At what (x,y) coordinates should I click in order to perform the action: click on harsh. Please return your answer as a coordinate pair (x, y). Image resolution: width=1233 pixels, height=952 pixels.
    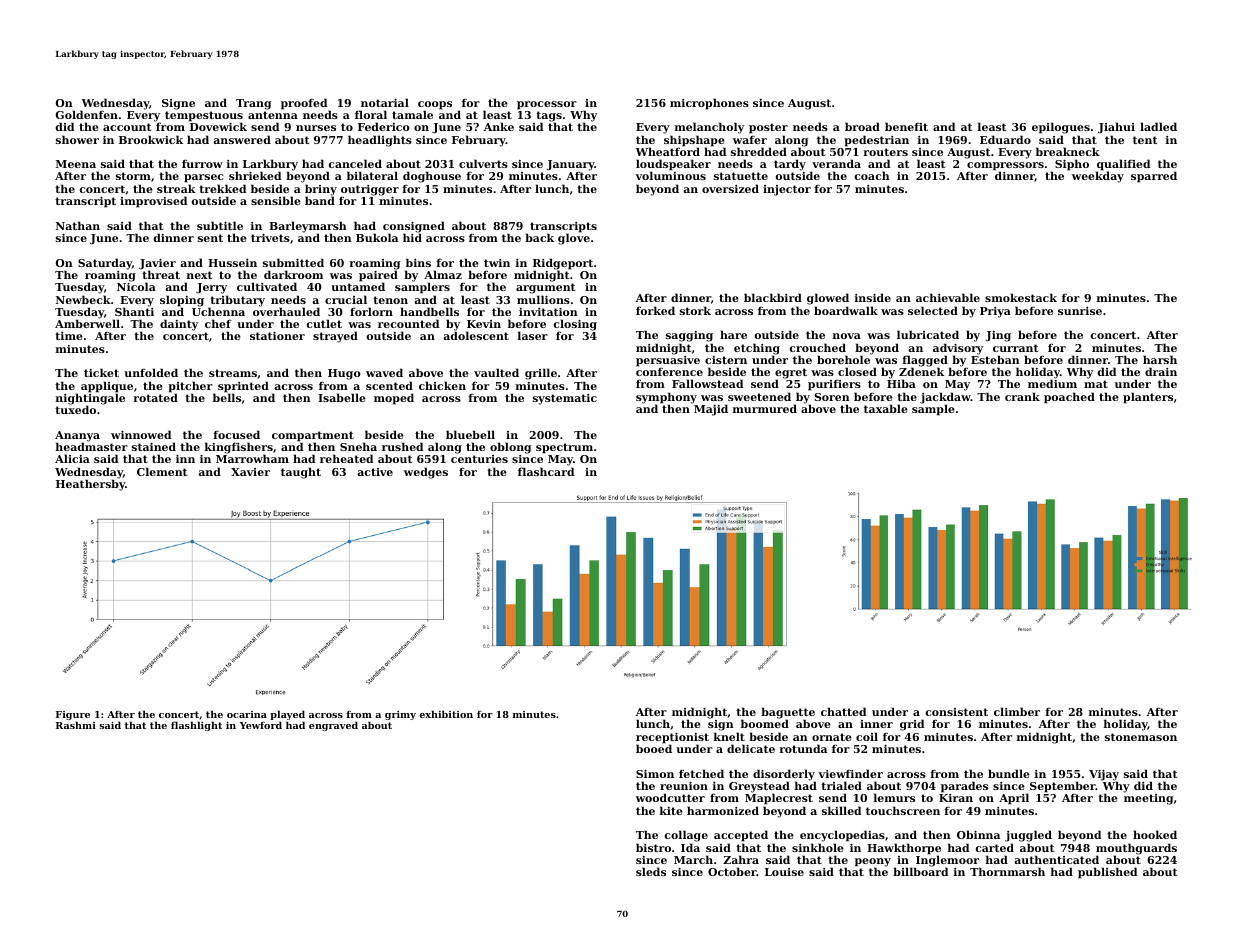
    Looking at the image, I should click on (1160, 359).
